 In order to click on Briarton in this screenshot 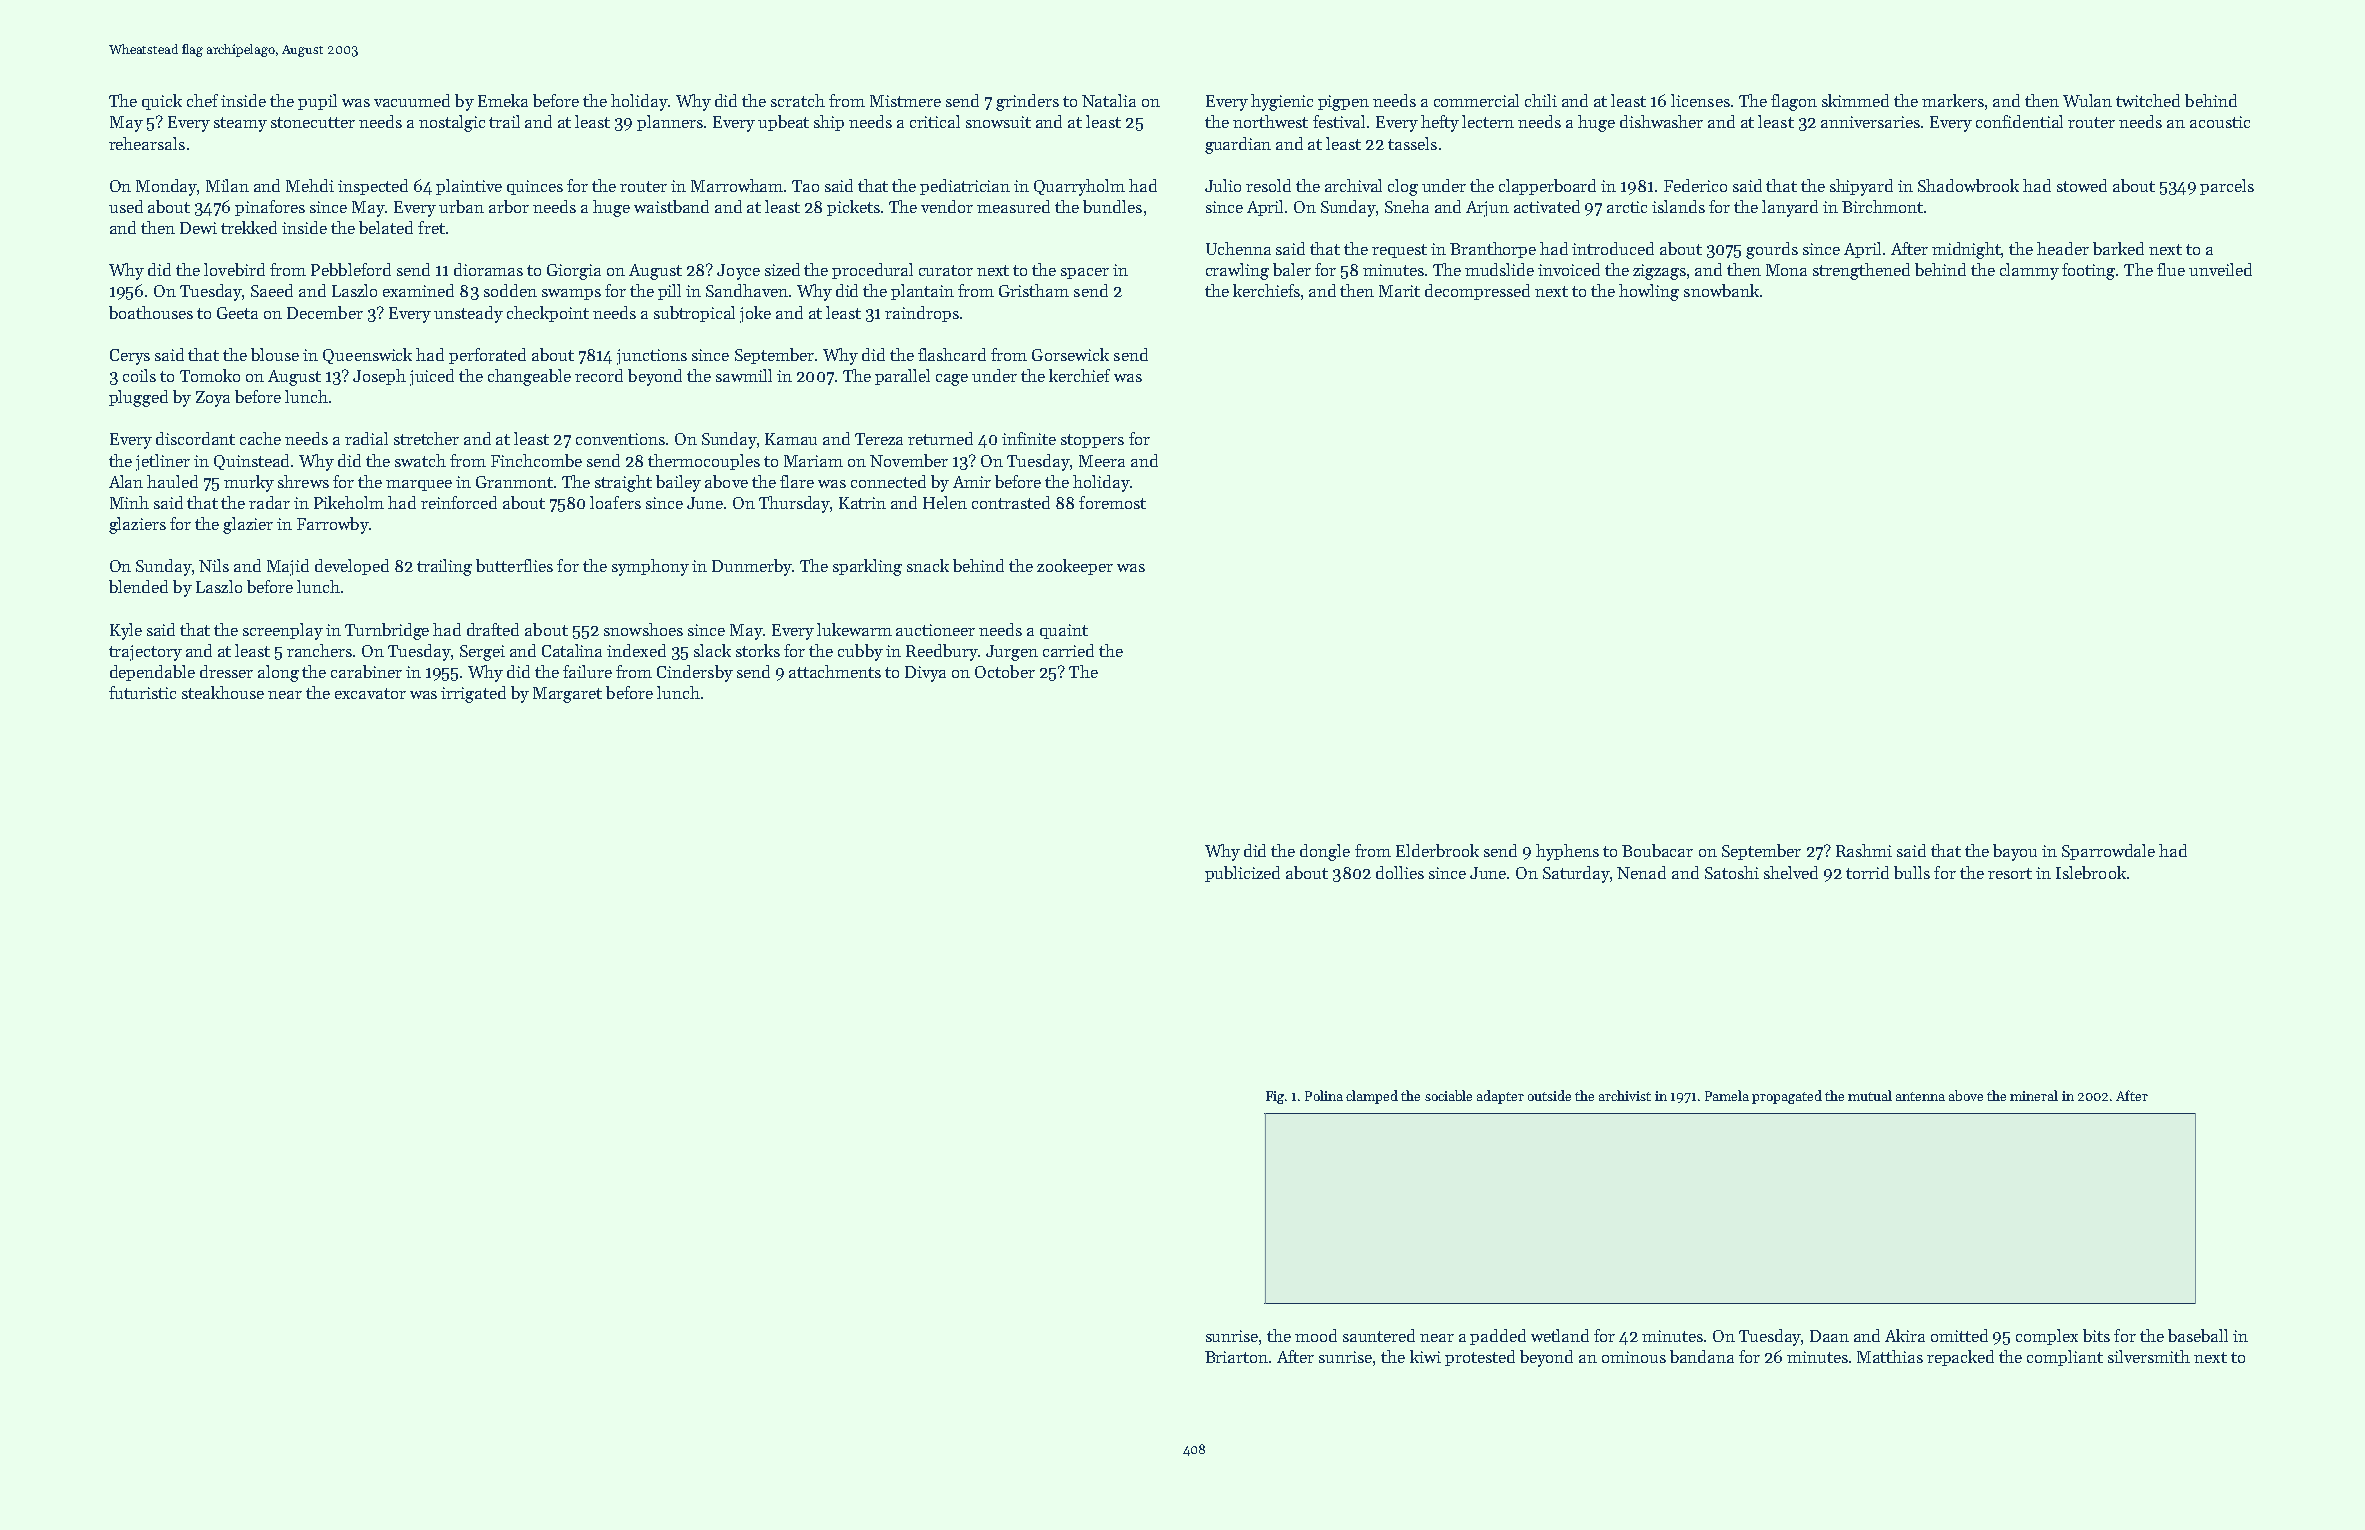, I will do `click(1236, 1357)`.
